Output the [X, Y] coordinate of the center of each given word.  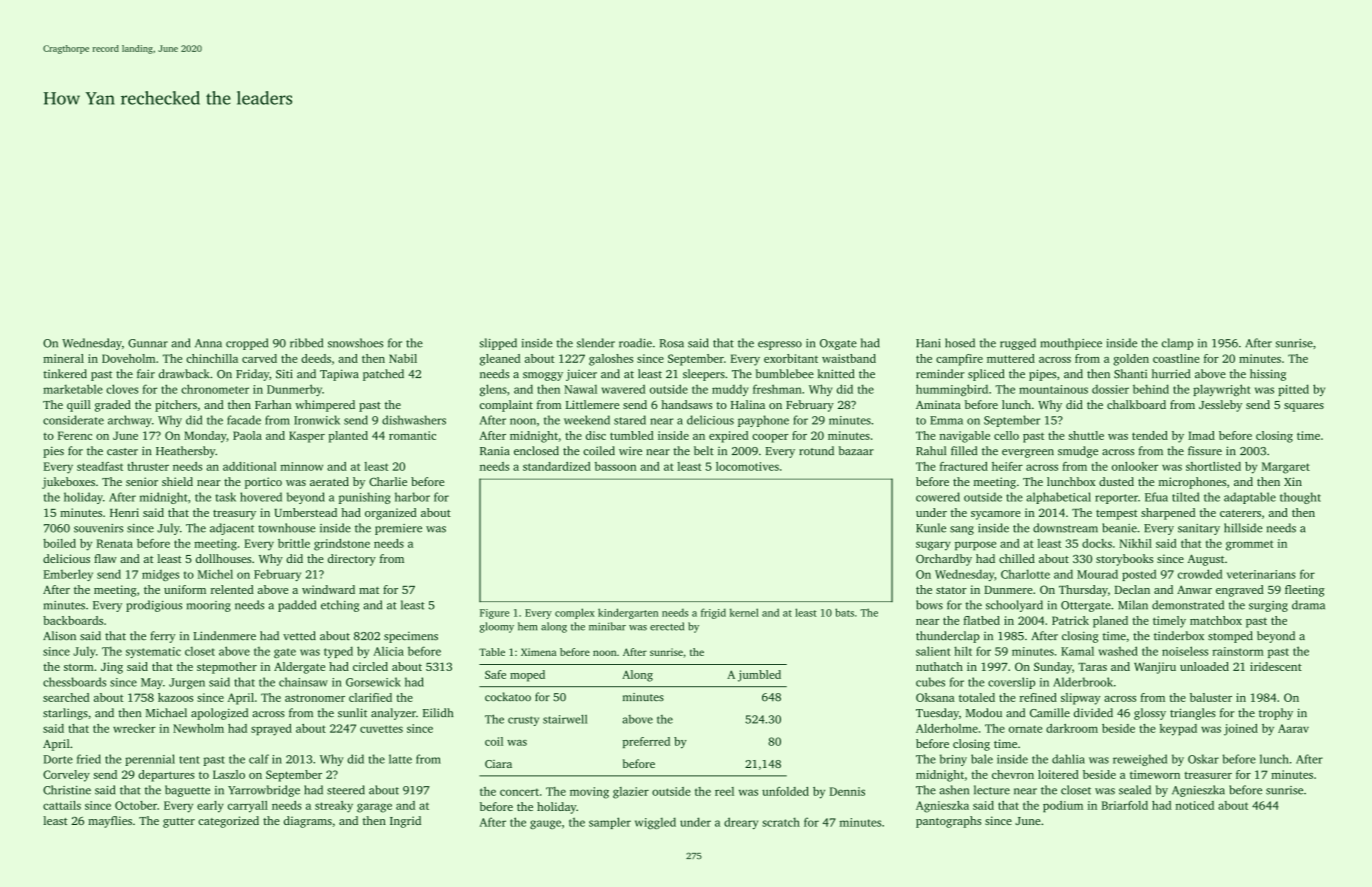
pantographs [948, 822]
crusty [523, 721]
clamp [1177, 344]
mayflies [110, 822]
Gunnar [148, 343]
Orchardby [944, 560]
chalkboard [1136, 404]
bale [982, 759]
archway [130, 421]
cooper [770, 438]
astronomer [315, 698]
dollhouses [223, 558]
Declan [1132, 589]
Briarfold [1124, 805]
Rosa [671, 343]
